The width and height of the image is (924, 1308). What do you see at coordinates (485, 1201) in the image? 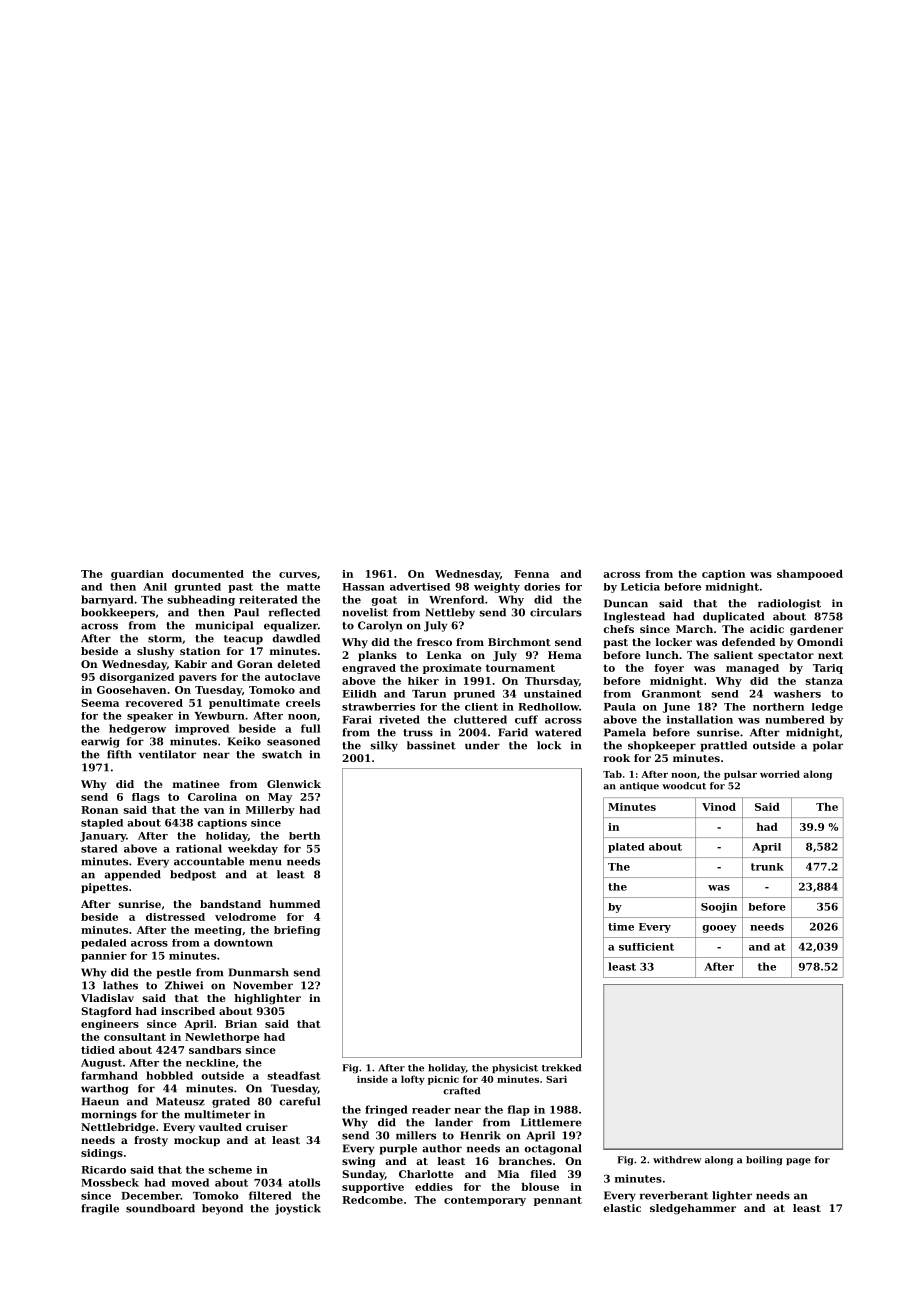
I see `contemporary` at bounding box center [485, 1201].
